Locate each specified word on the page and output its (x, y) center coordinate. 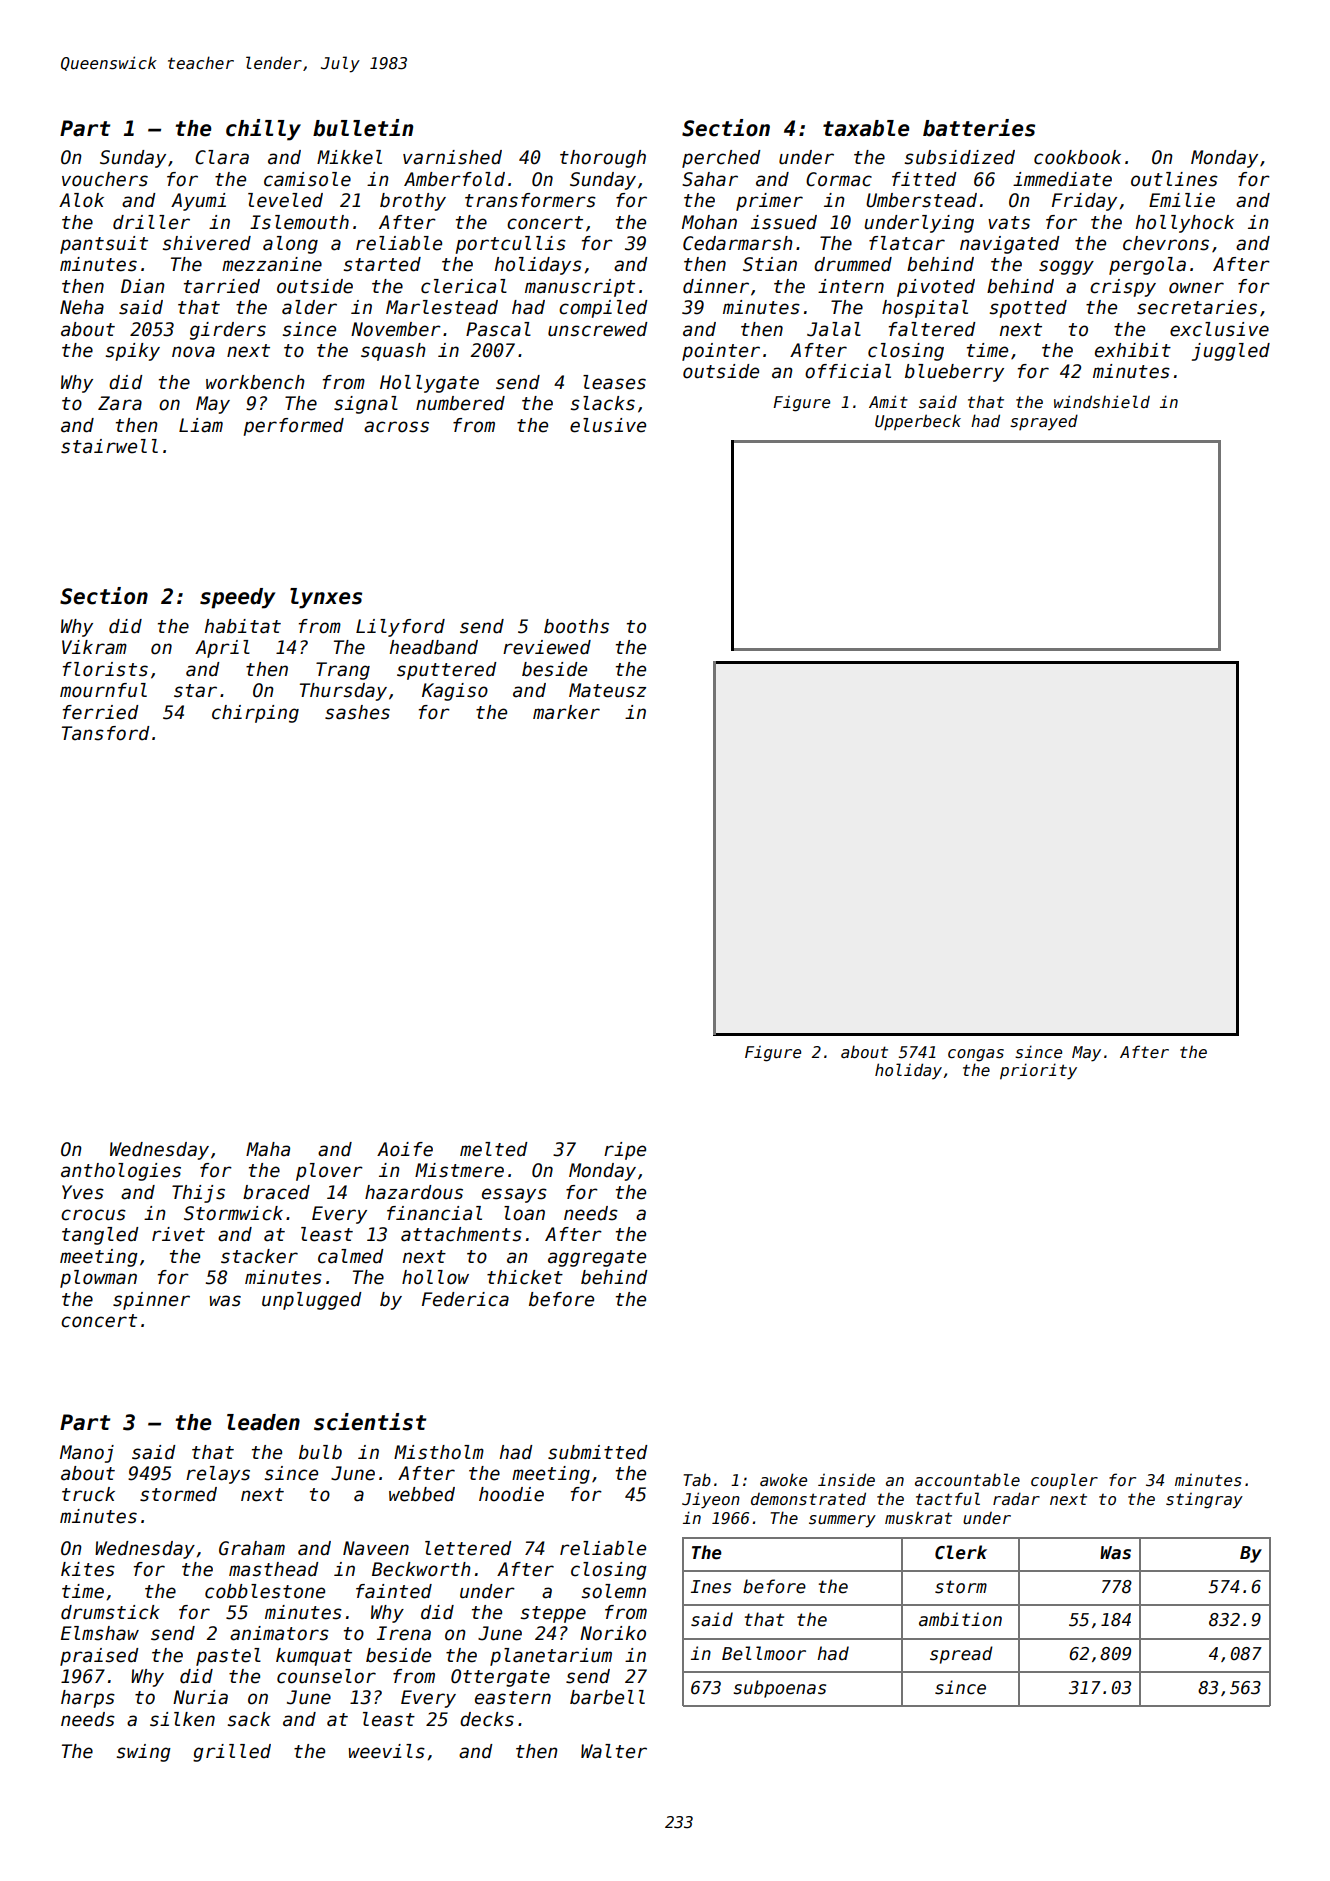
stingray (1204, 1501)
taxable (866, 128)
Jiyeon (711, 1500)
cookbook (1077, 157)
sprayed (1044, 422)
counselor (326, 1676)
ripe (625, 1151)
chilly (263, 130)
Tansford (106, 733)
